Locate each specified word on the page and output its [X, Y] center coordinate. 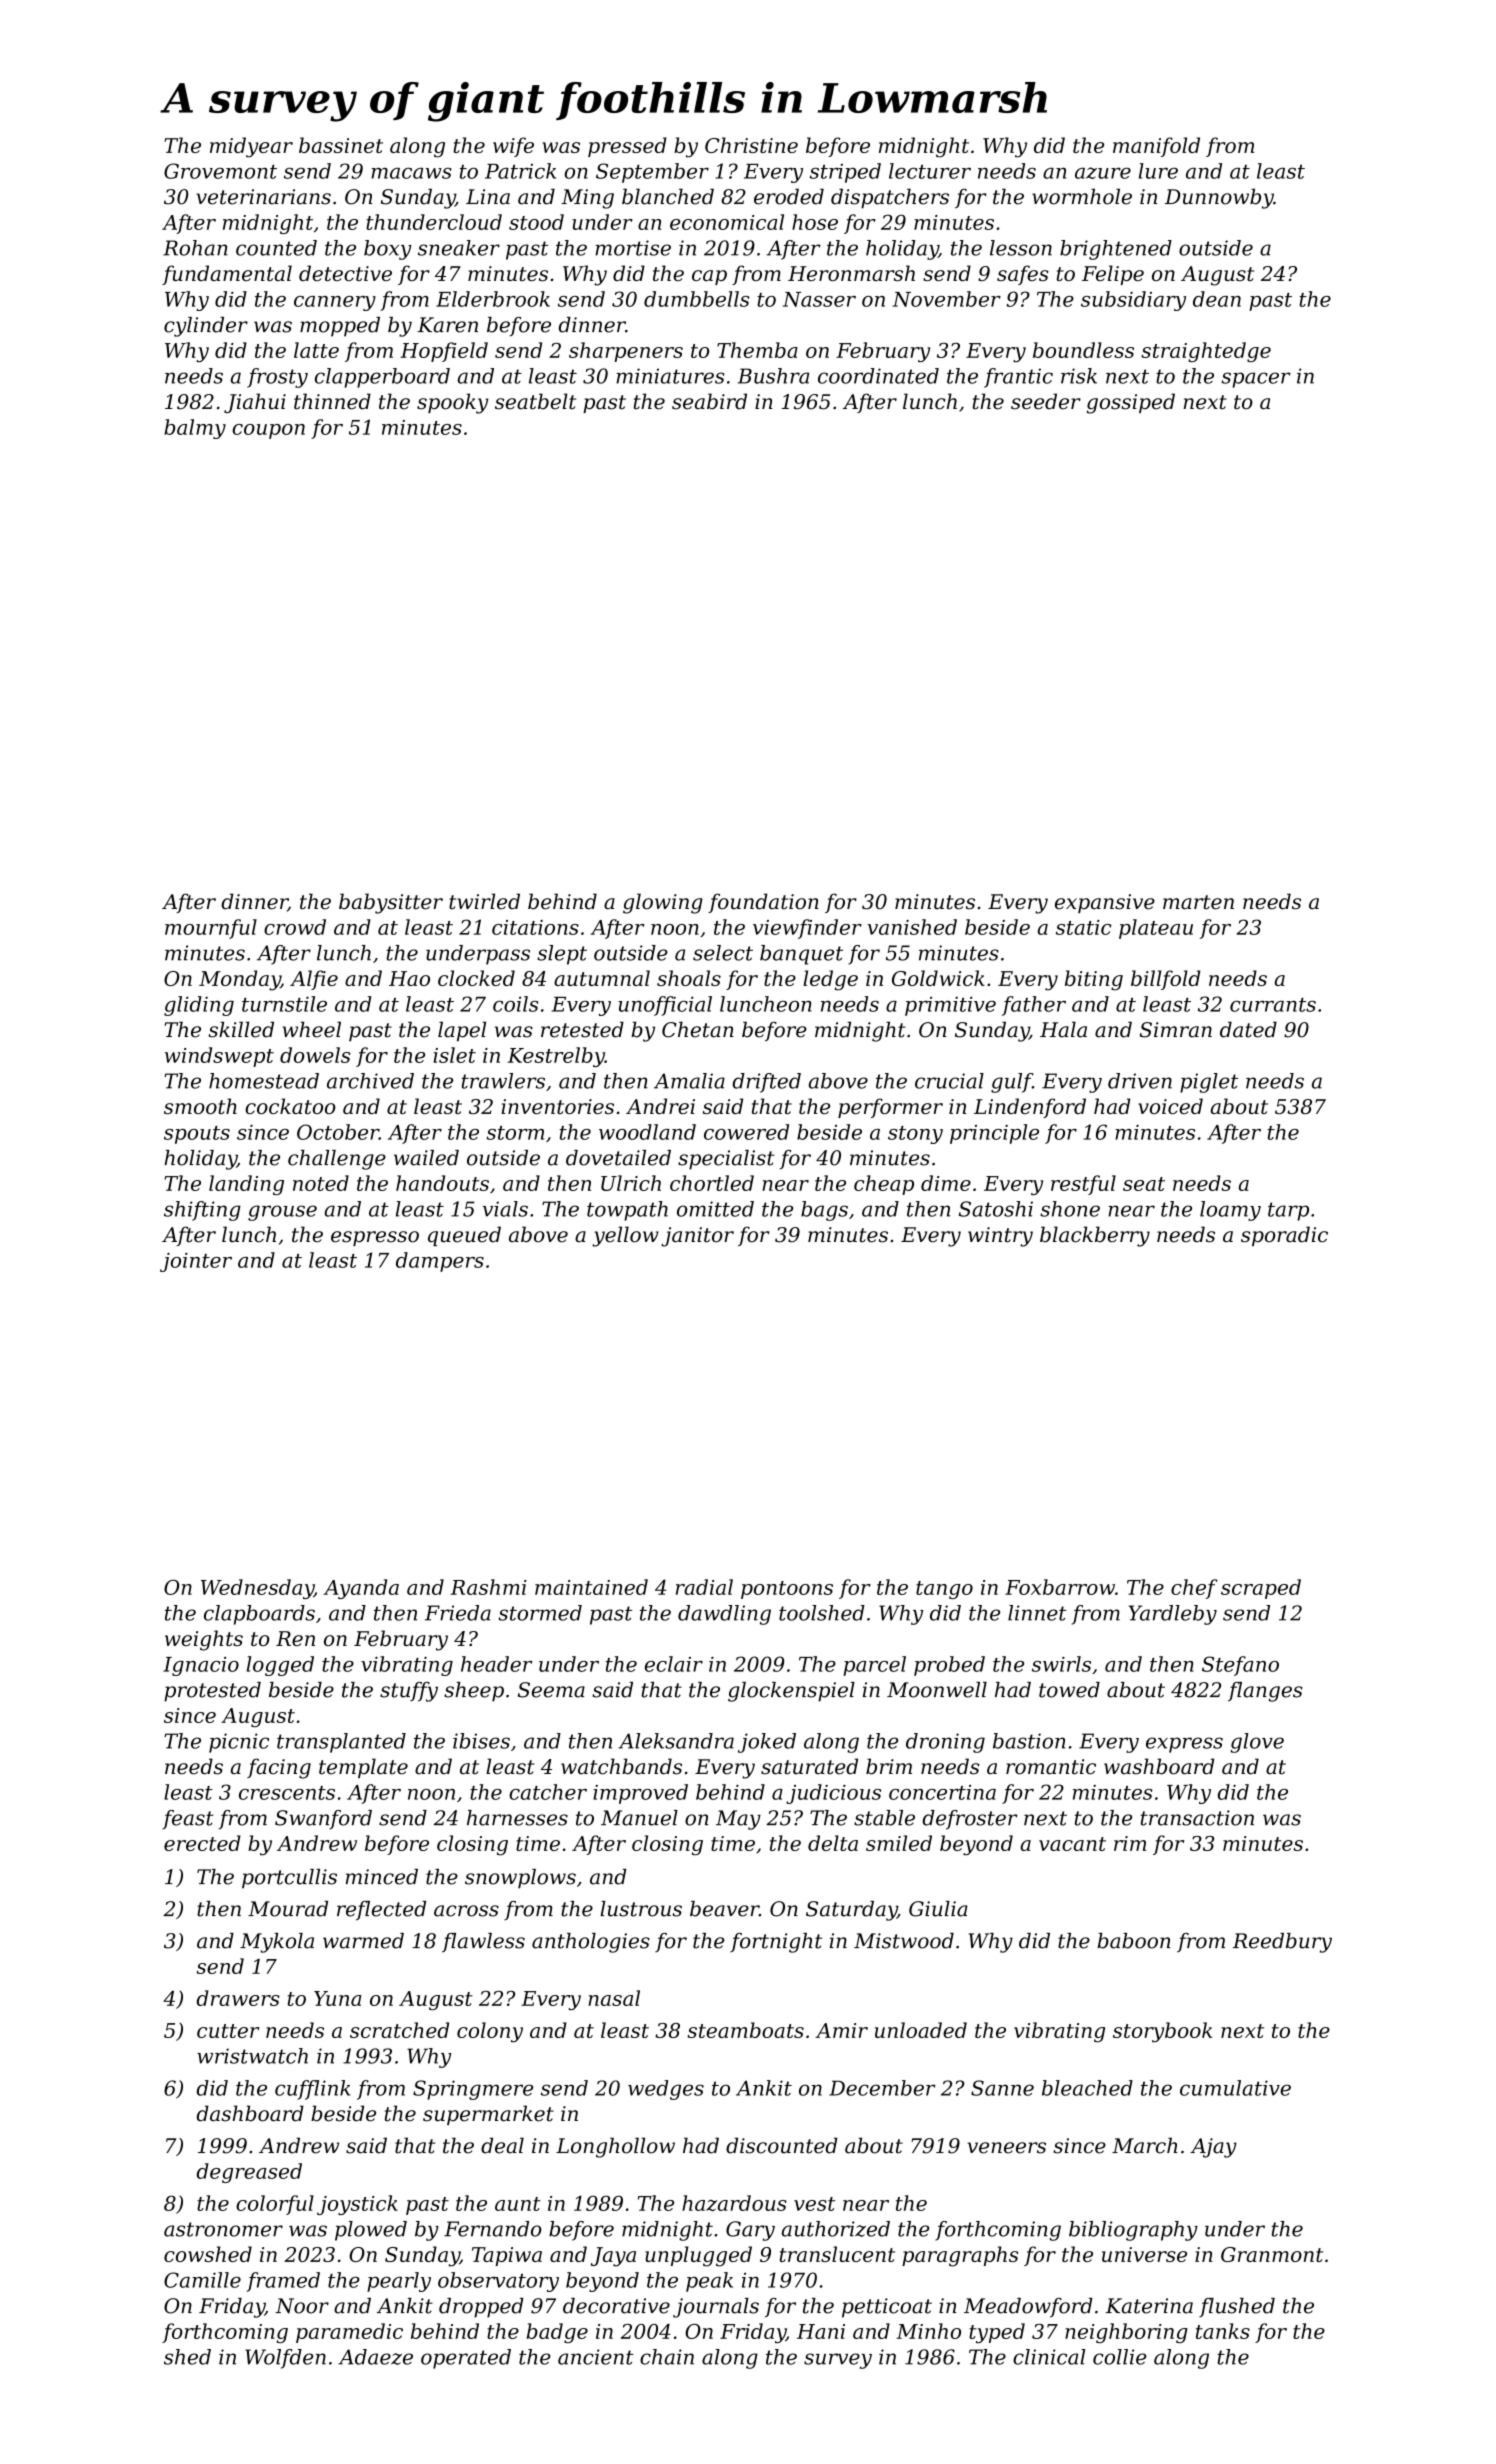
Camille [202, 2280]
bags [824, 1211]
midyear [251, 147]
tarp [1288, 1211]
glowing [663, 903]
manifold [1156, 147]
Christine [751, 145]
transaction [1197, 1818]
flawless [483, 1943]
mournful [211, 929]
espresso [375, 1238]
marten [1198, 902]
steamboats [745, 2030]
